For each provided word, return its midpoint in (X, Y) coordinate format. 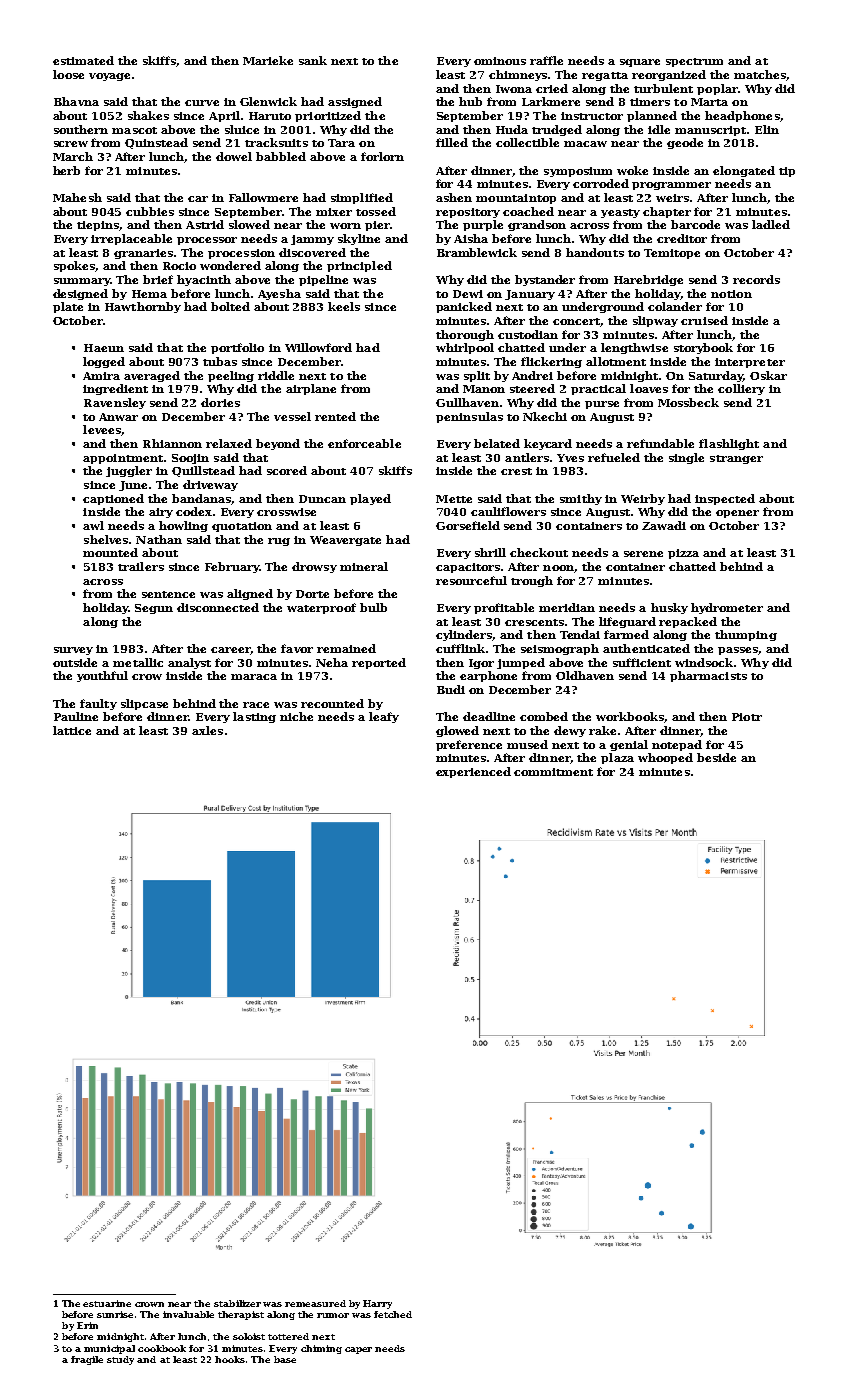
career (230, 650)
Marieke (268, 60)
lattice (72, 730)
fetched (393, 1314)
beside (716, 757)
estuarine (107, 1303)
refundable (660, 443)
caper (358, 1350)
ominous (500, 61)
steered (532, 388)
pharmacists (708, 676)
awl (93, 525)
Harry (377, 1304)
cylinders (464, 635)
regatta (605, 76)
